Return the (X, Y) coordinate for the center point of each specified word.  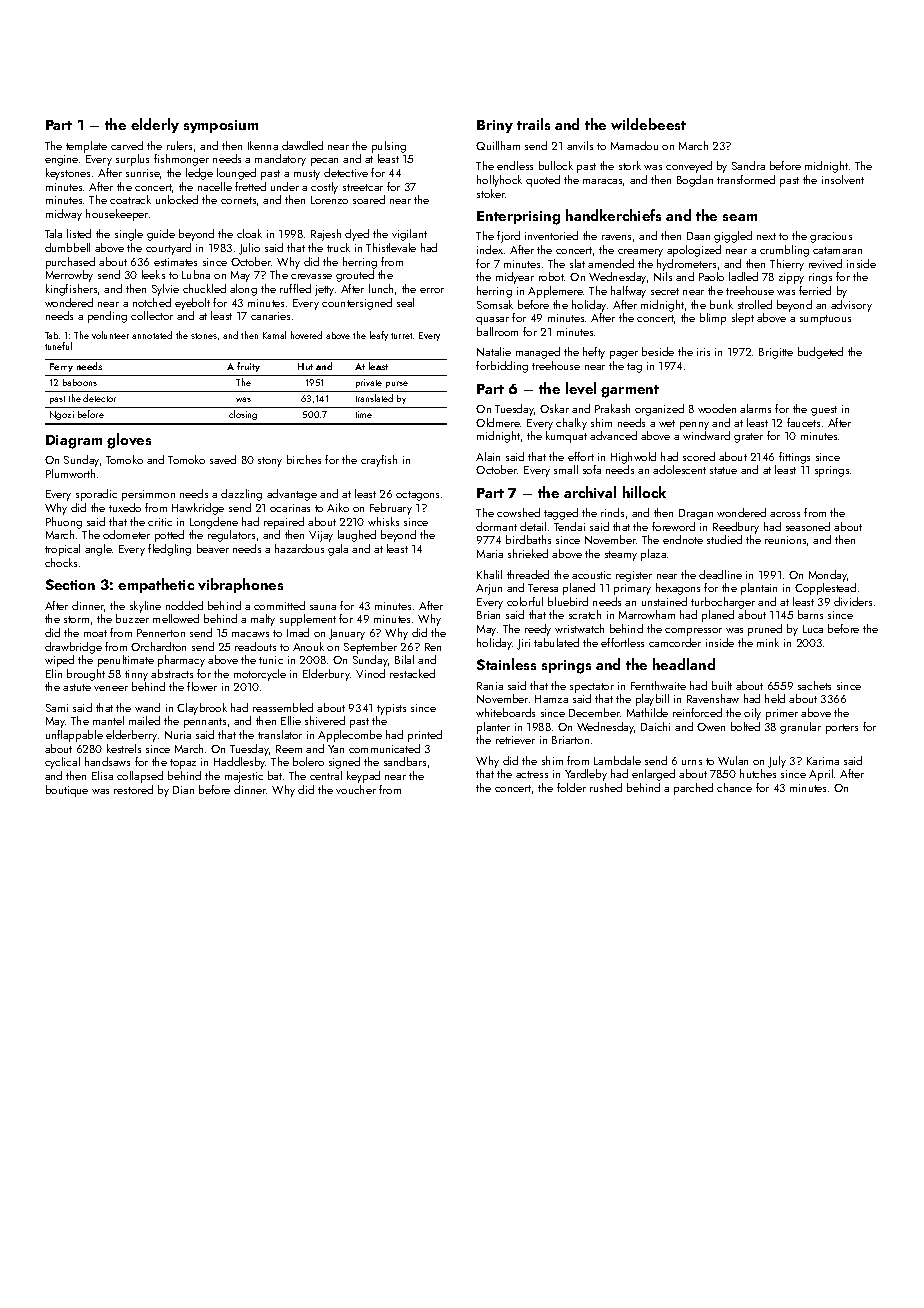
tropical (62, 550)
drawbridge (73, 648)
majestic (244, 777)
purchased (70, 263)
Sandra (748, 165)
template (86, 147)
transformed (746, 179)
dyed (357, 235)
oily (752, 714)
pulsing (389, 147)
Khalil (489, 574)
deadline (720, 574)
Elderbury (327, 675)
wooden (717, 408)
